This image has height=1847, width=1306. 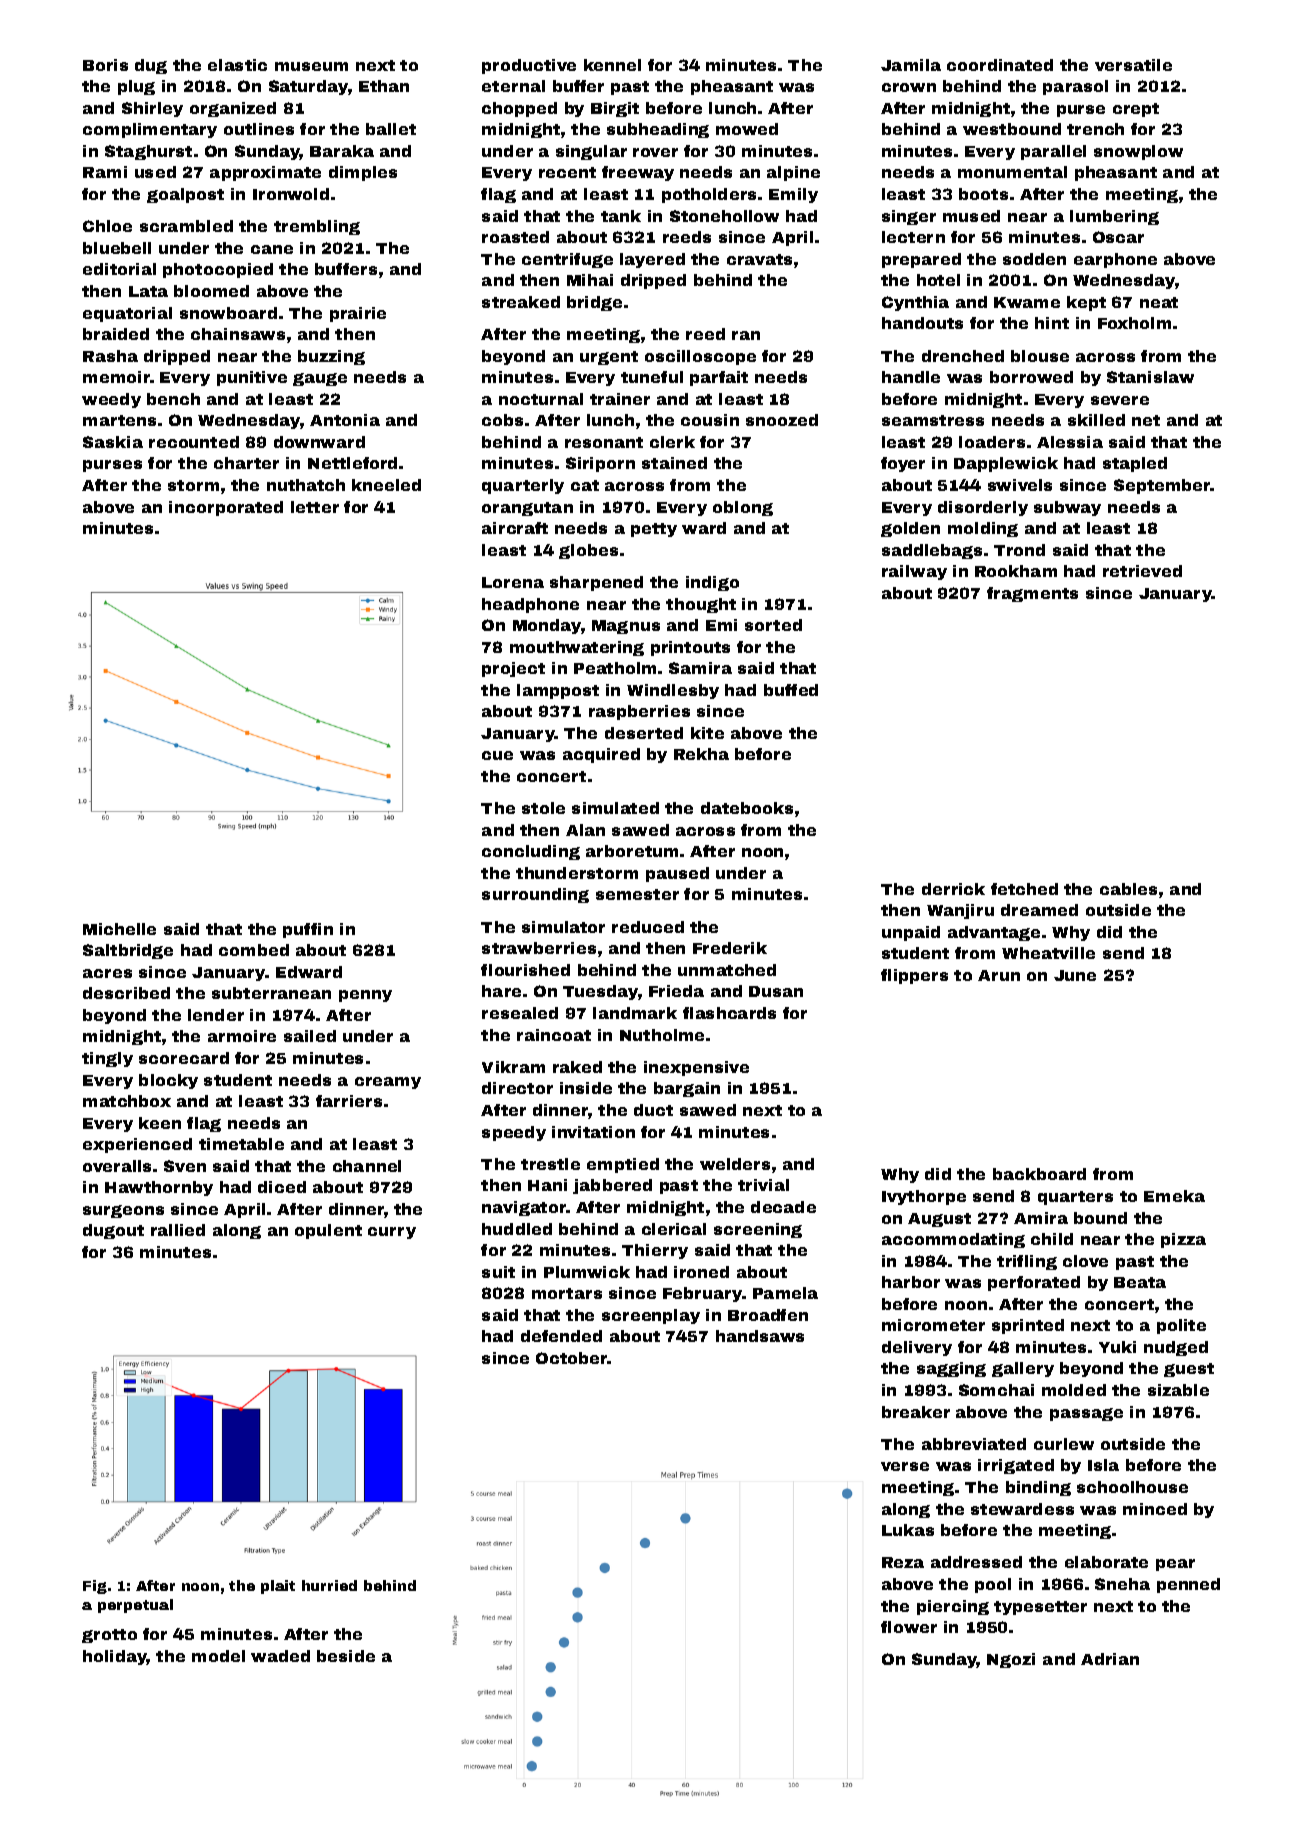 I want to click on molded, so click(x=1074, y=1390).
